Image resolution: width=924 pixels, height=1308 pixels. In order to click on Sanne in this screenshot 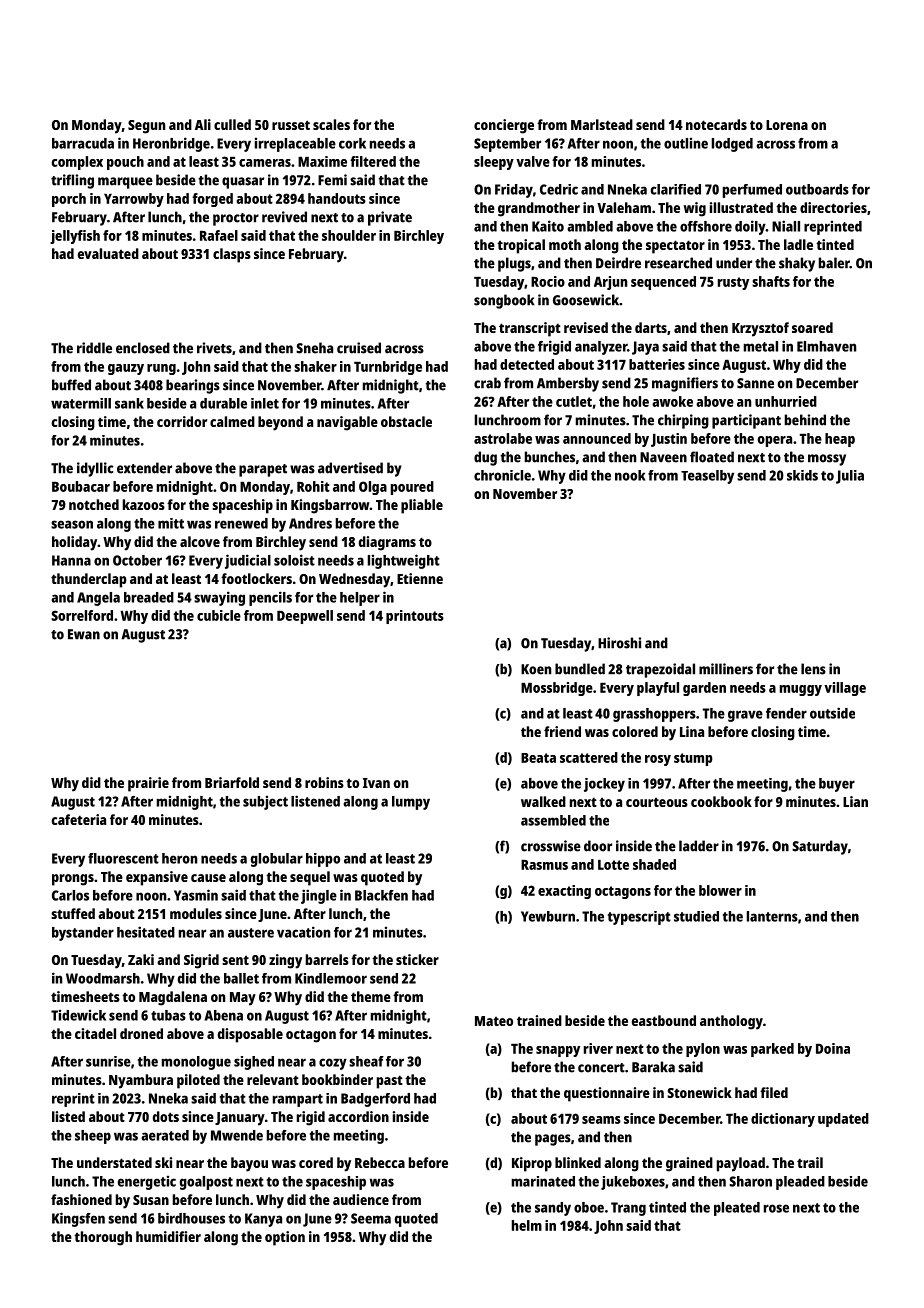, I will do `click(755, 383)`.
